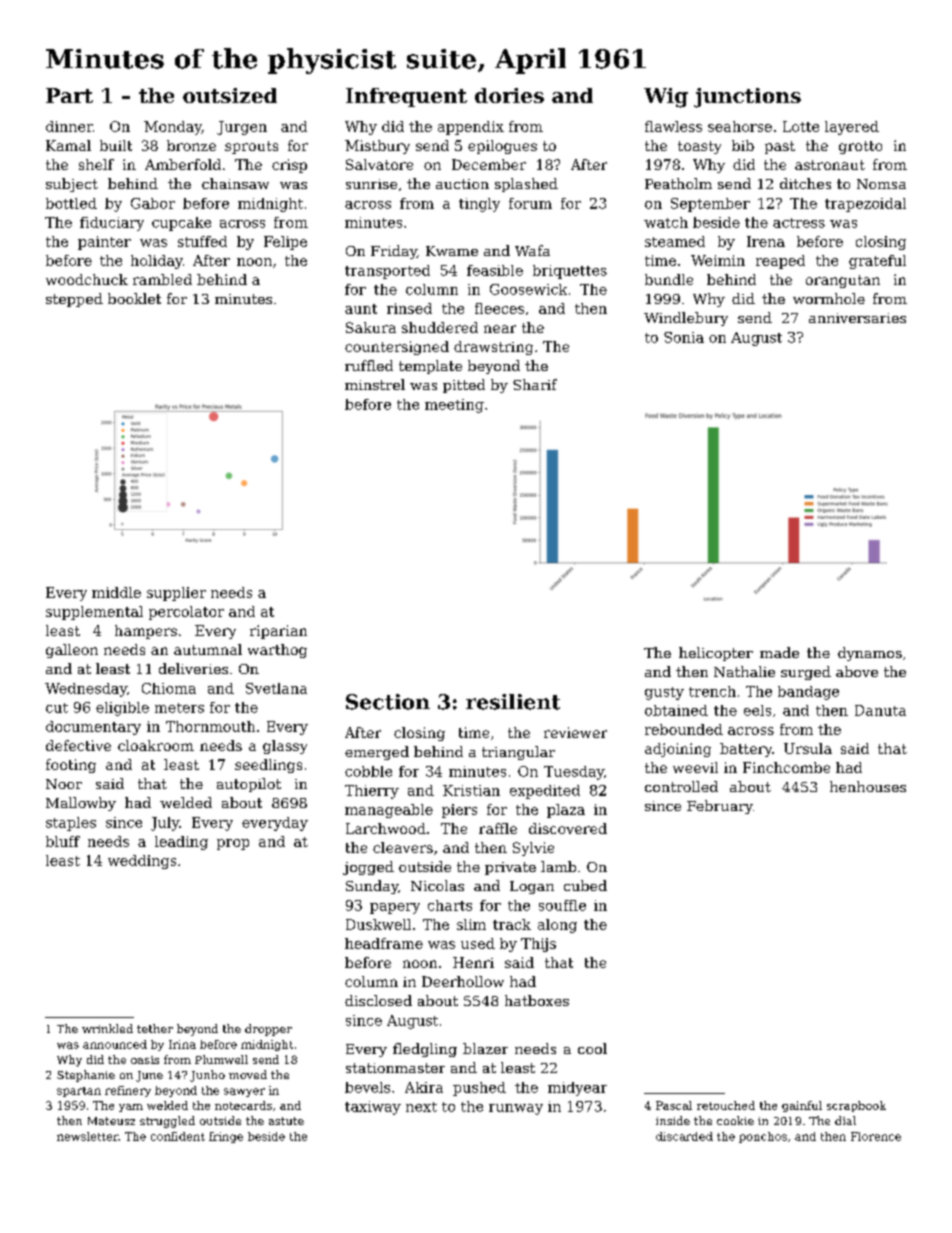  What do you see at coordinates (865, 205) in the screenshot?
I see `trapezoidal` at bounding box center [865, 205].
